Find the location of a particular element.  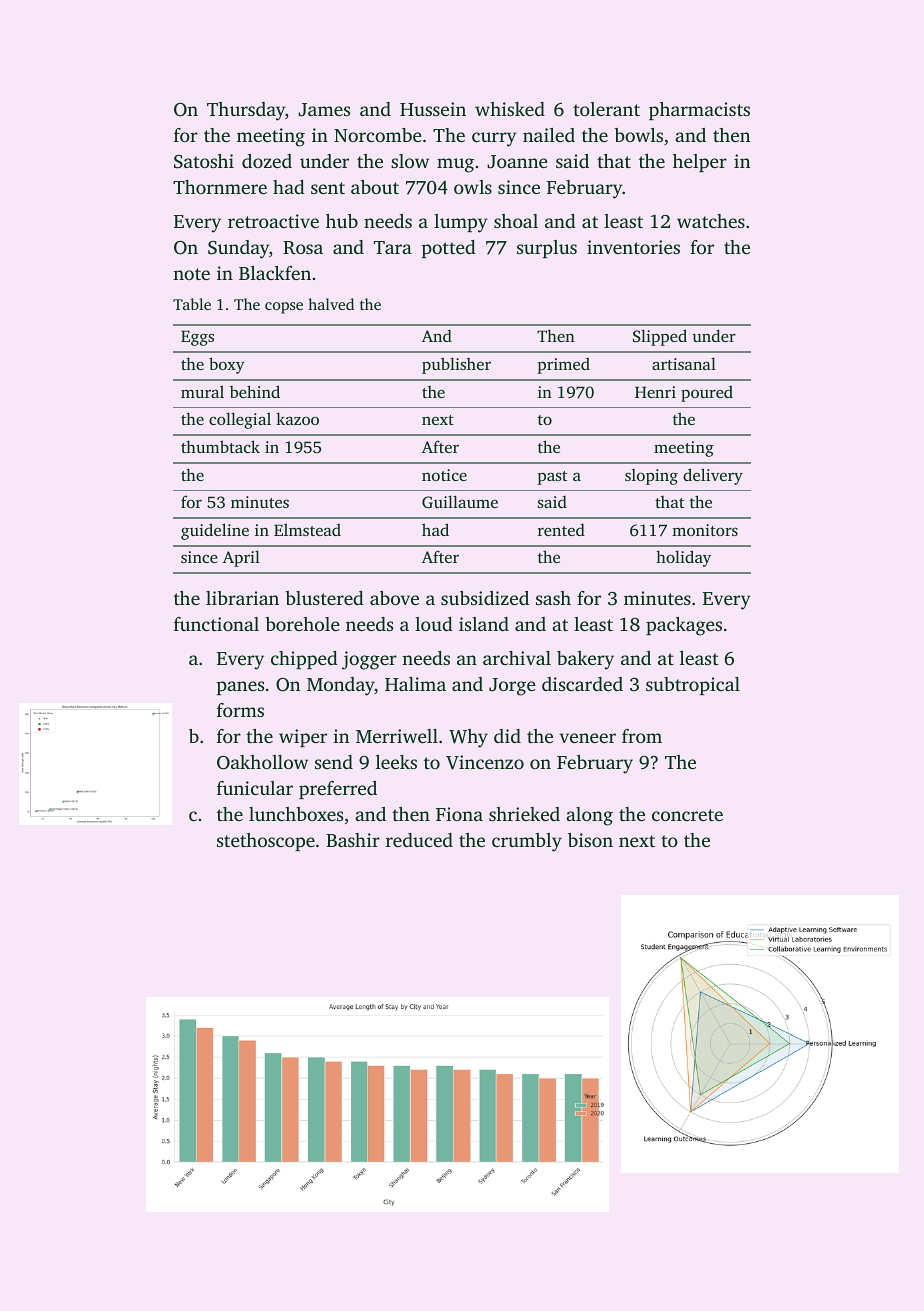

reduced is located at coordinates (419, 840).
